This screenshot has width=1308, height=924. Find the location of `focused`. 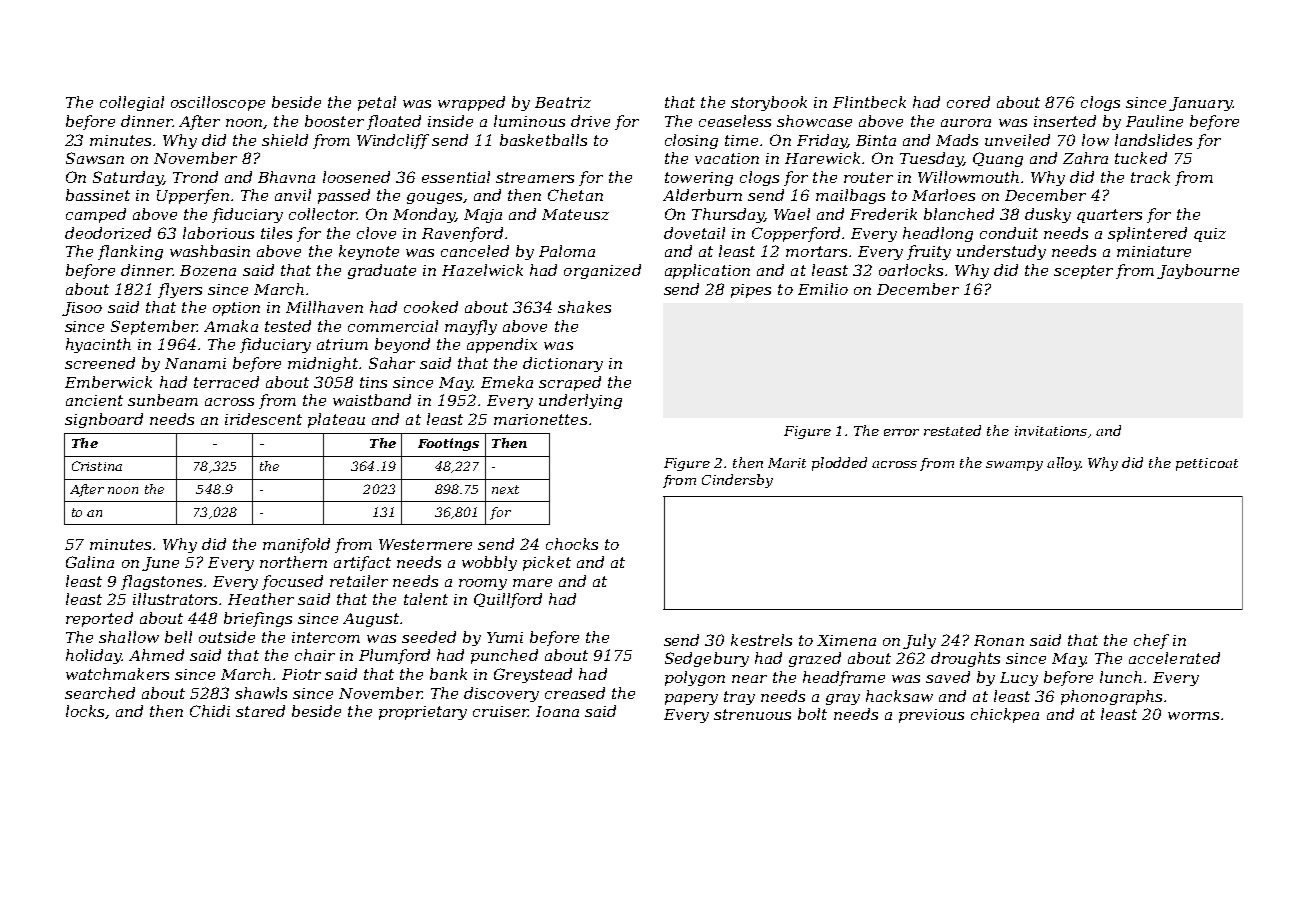

focused is located at coordinates (292, 582).
